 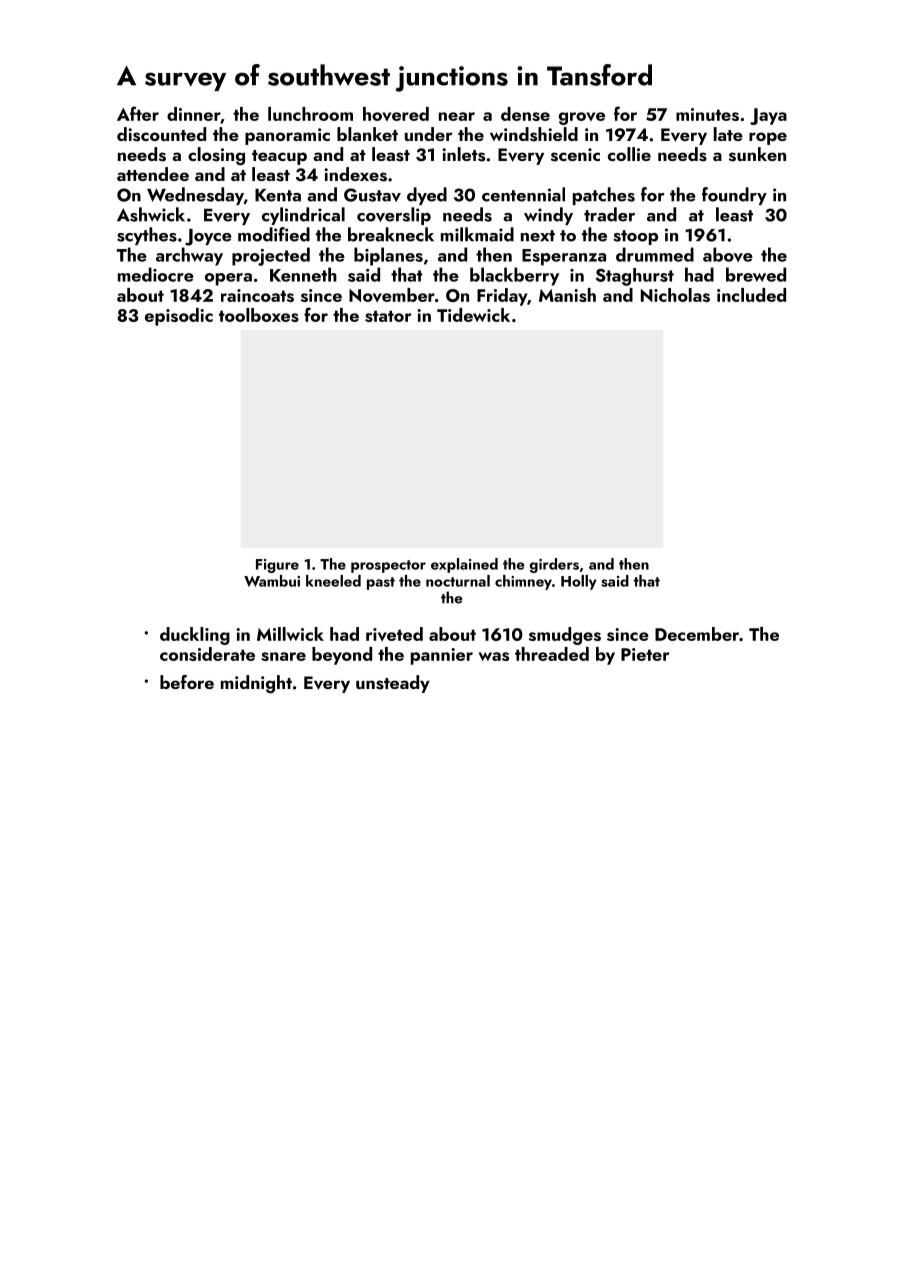 What do you see at coordinates (277, 566) in the document?
I see `Figure` at bounding box center [277, 566].
